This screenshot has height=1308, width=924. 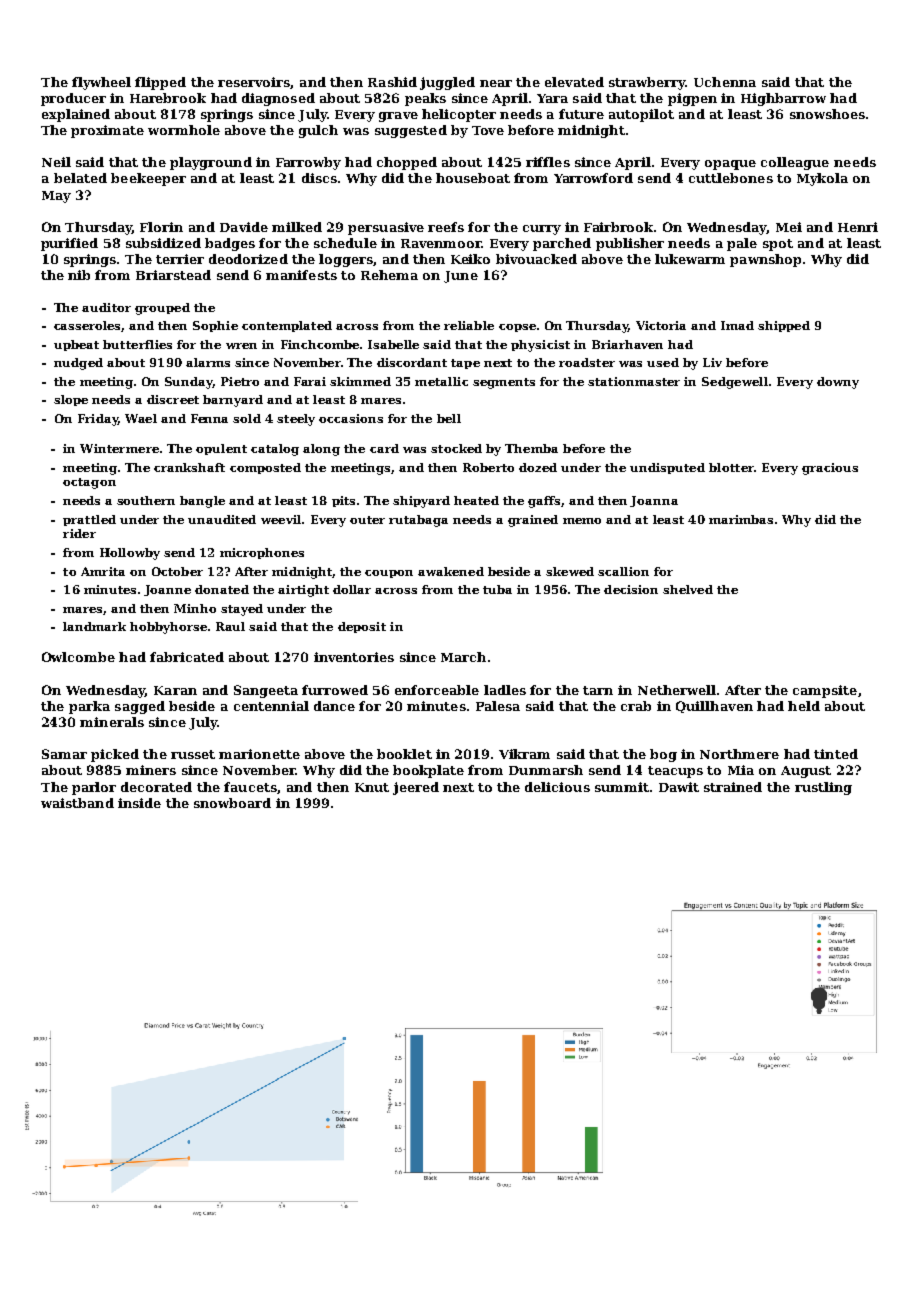 What do you see at coordinates (447, 83) in the screenshot?
I see `juggled` at bounding box center [447, 83].
